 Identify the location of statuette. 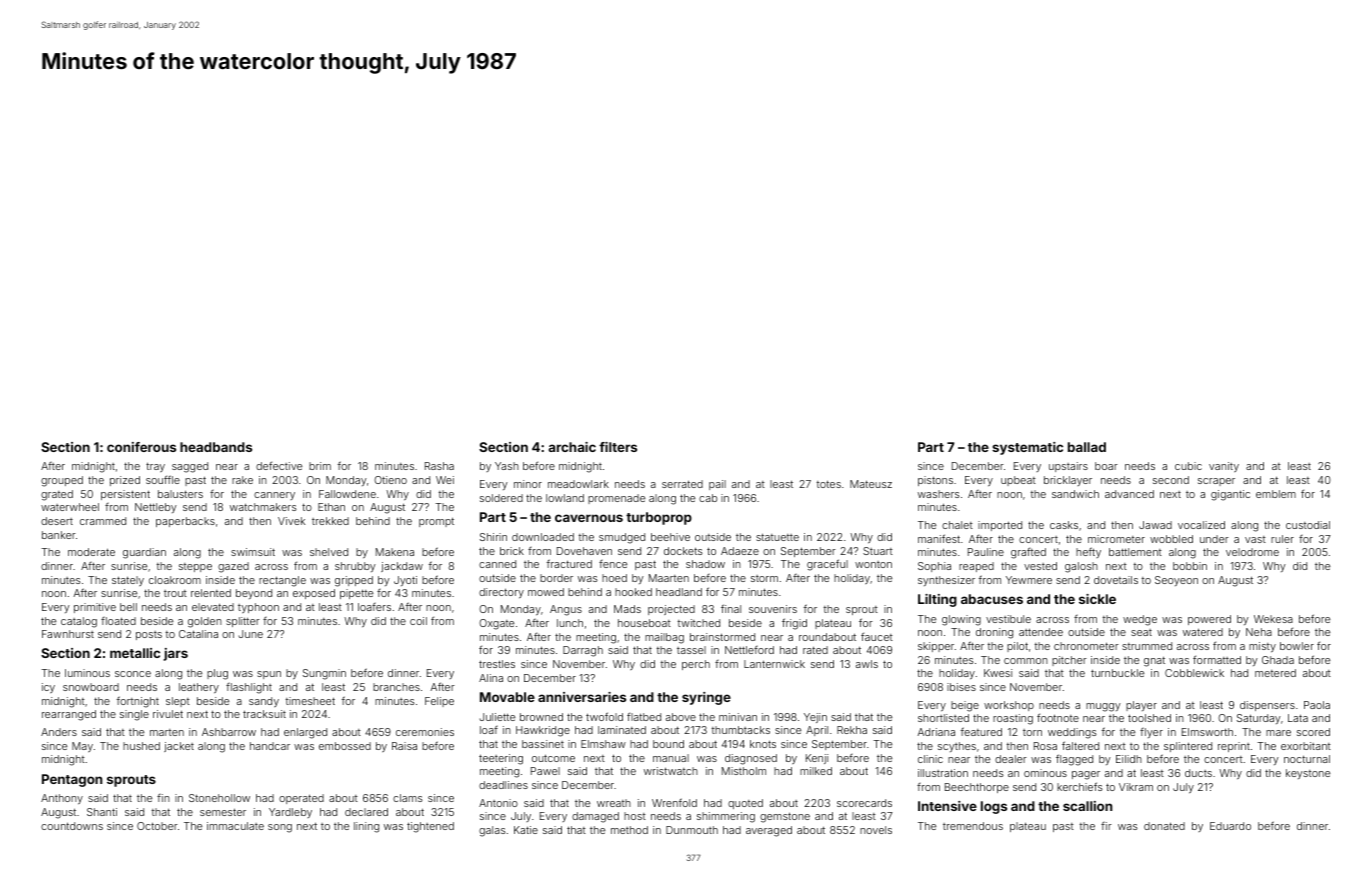
(777, 537).
